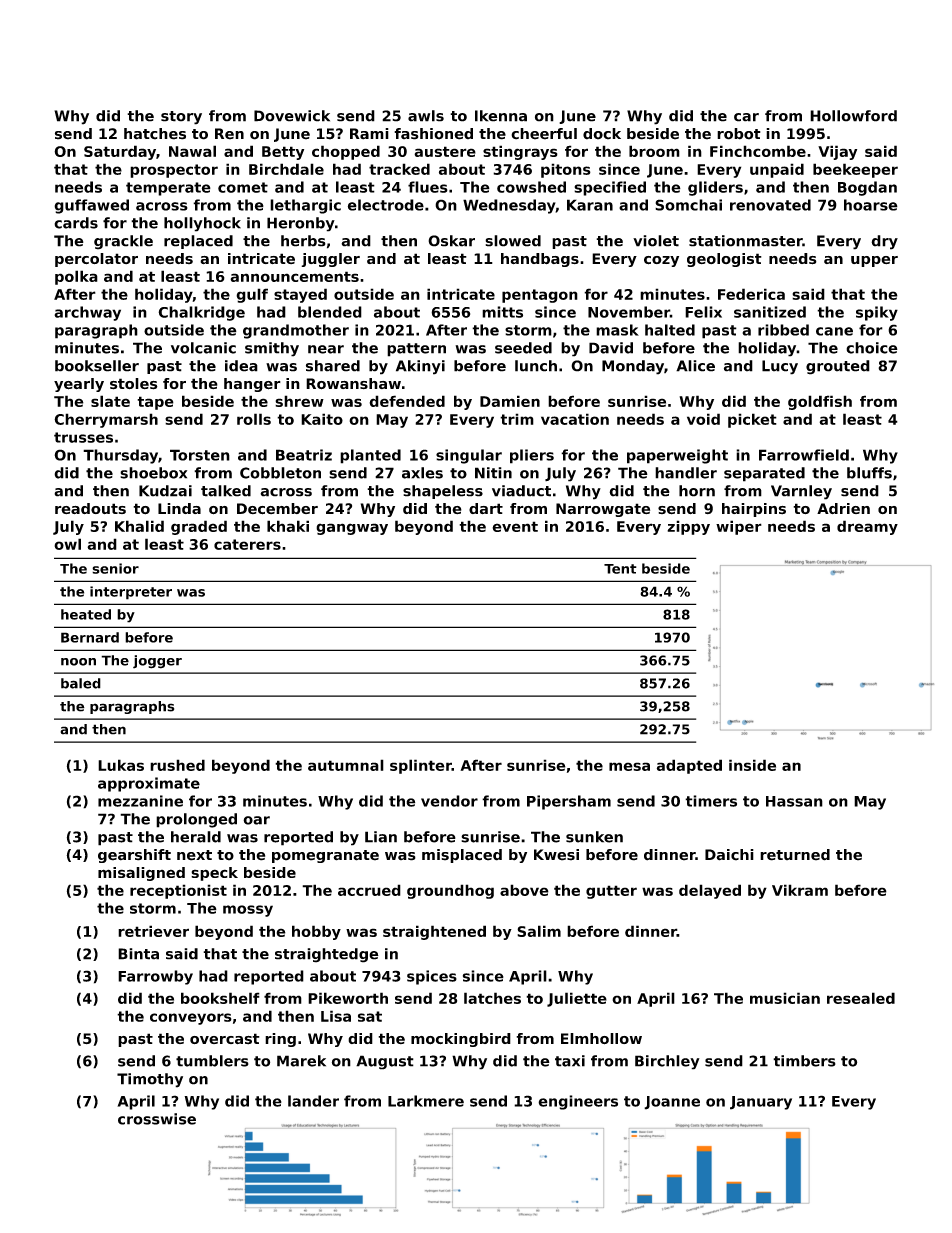 The width and height of the image is (952, 1233). Describe the element at coordinates (855, 170) in the image. I see `beekeeper` at that location.
